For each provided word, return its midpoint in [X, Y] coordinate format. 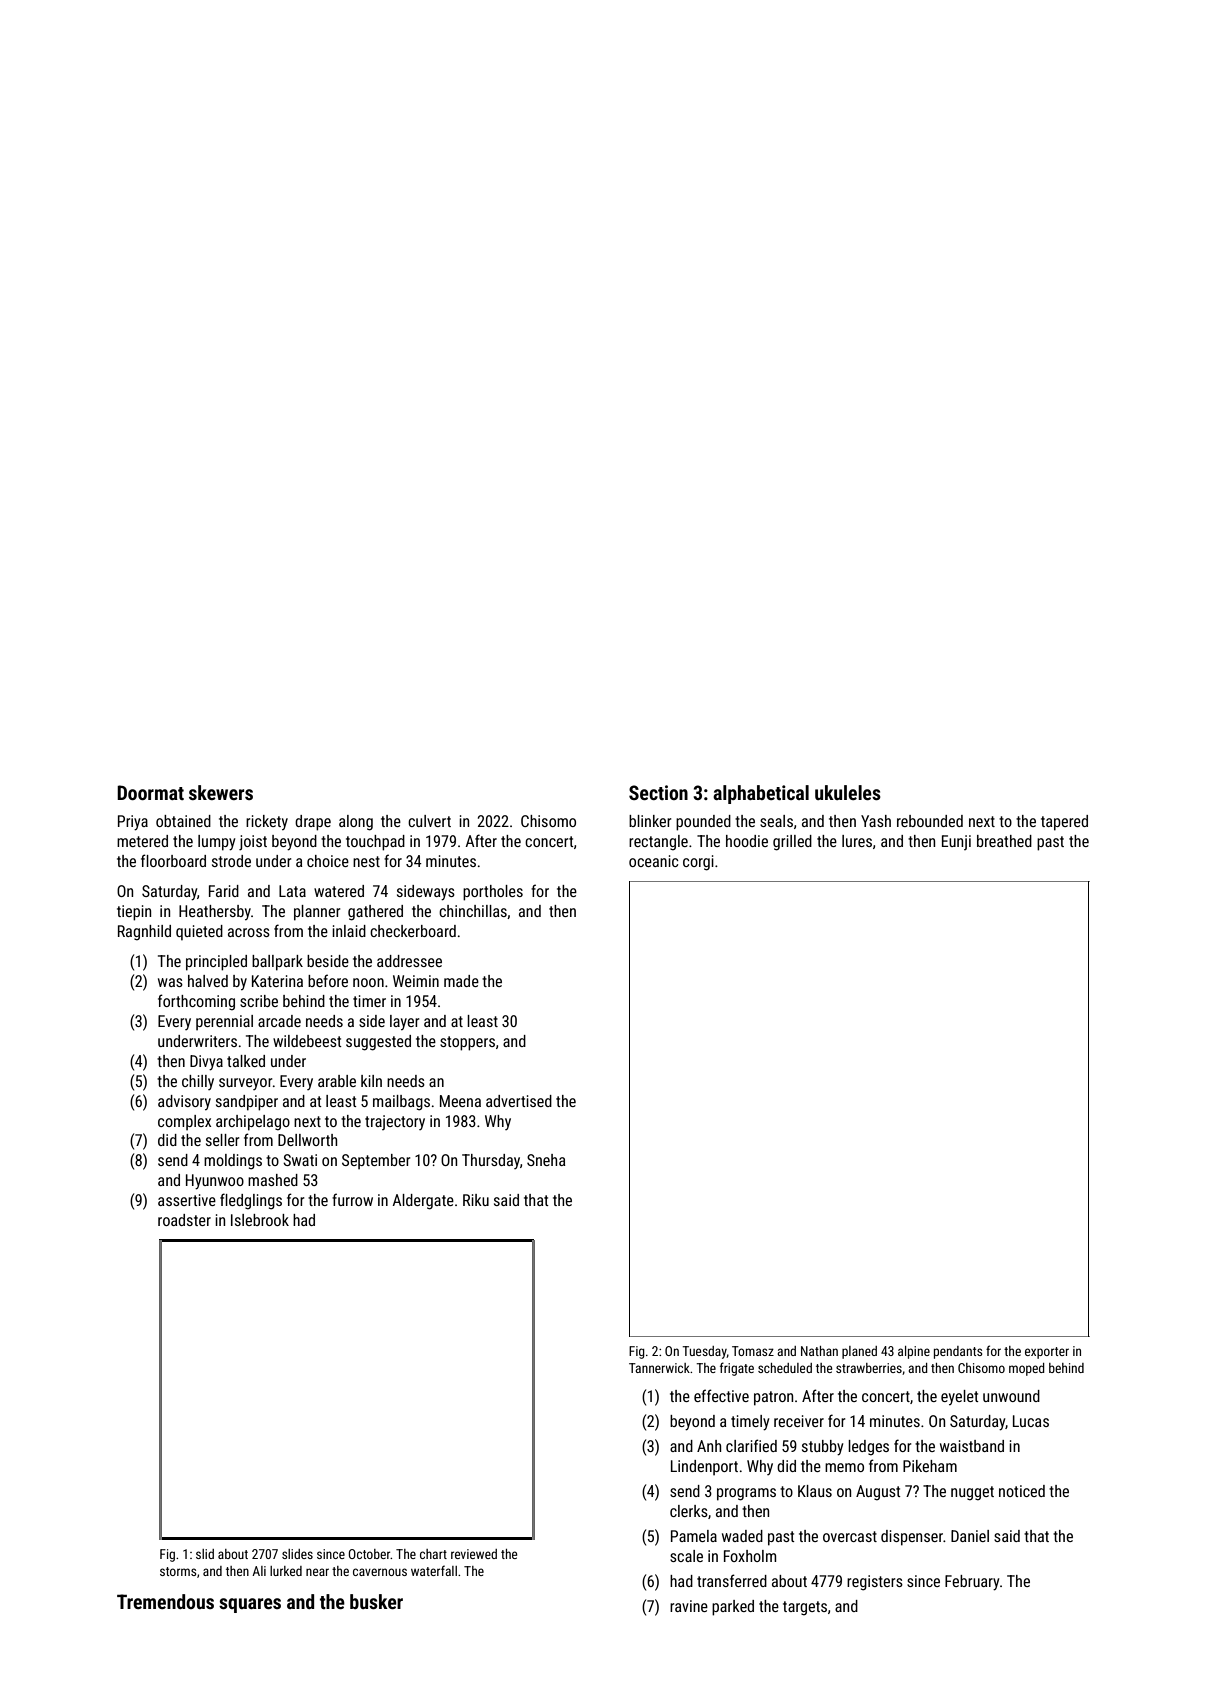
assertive [187, 1200]
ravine [689, 1606]
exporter [1047, 1353]
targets [805, 1608]
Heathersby [215, 912]
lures [857, 841]
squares [250, 1605]
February [972, 1583]
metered [142, 841]
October [369, 1554]
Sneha [546, 1160]
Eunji [956, 842]
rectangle [658, 843]
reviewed [474, 1554]
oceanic [654, 861]
